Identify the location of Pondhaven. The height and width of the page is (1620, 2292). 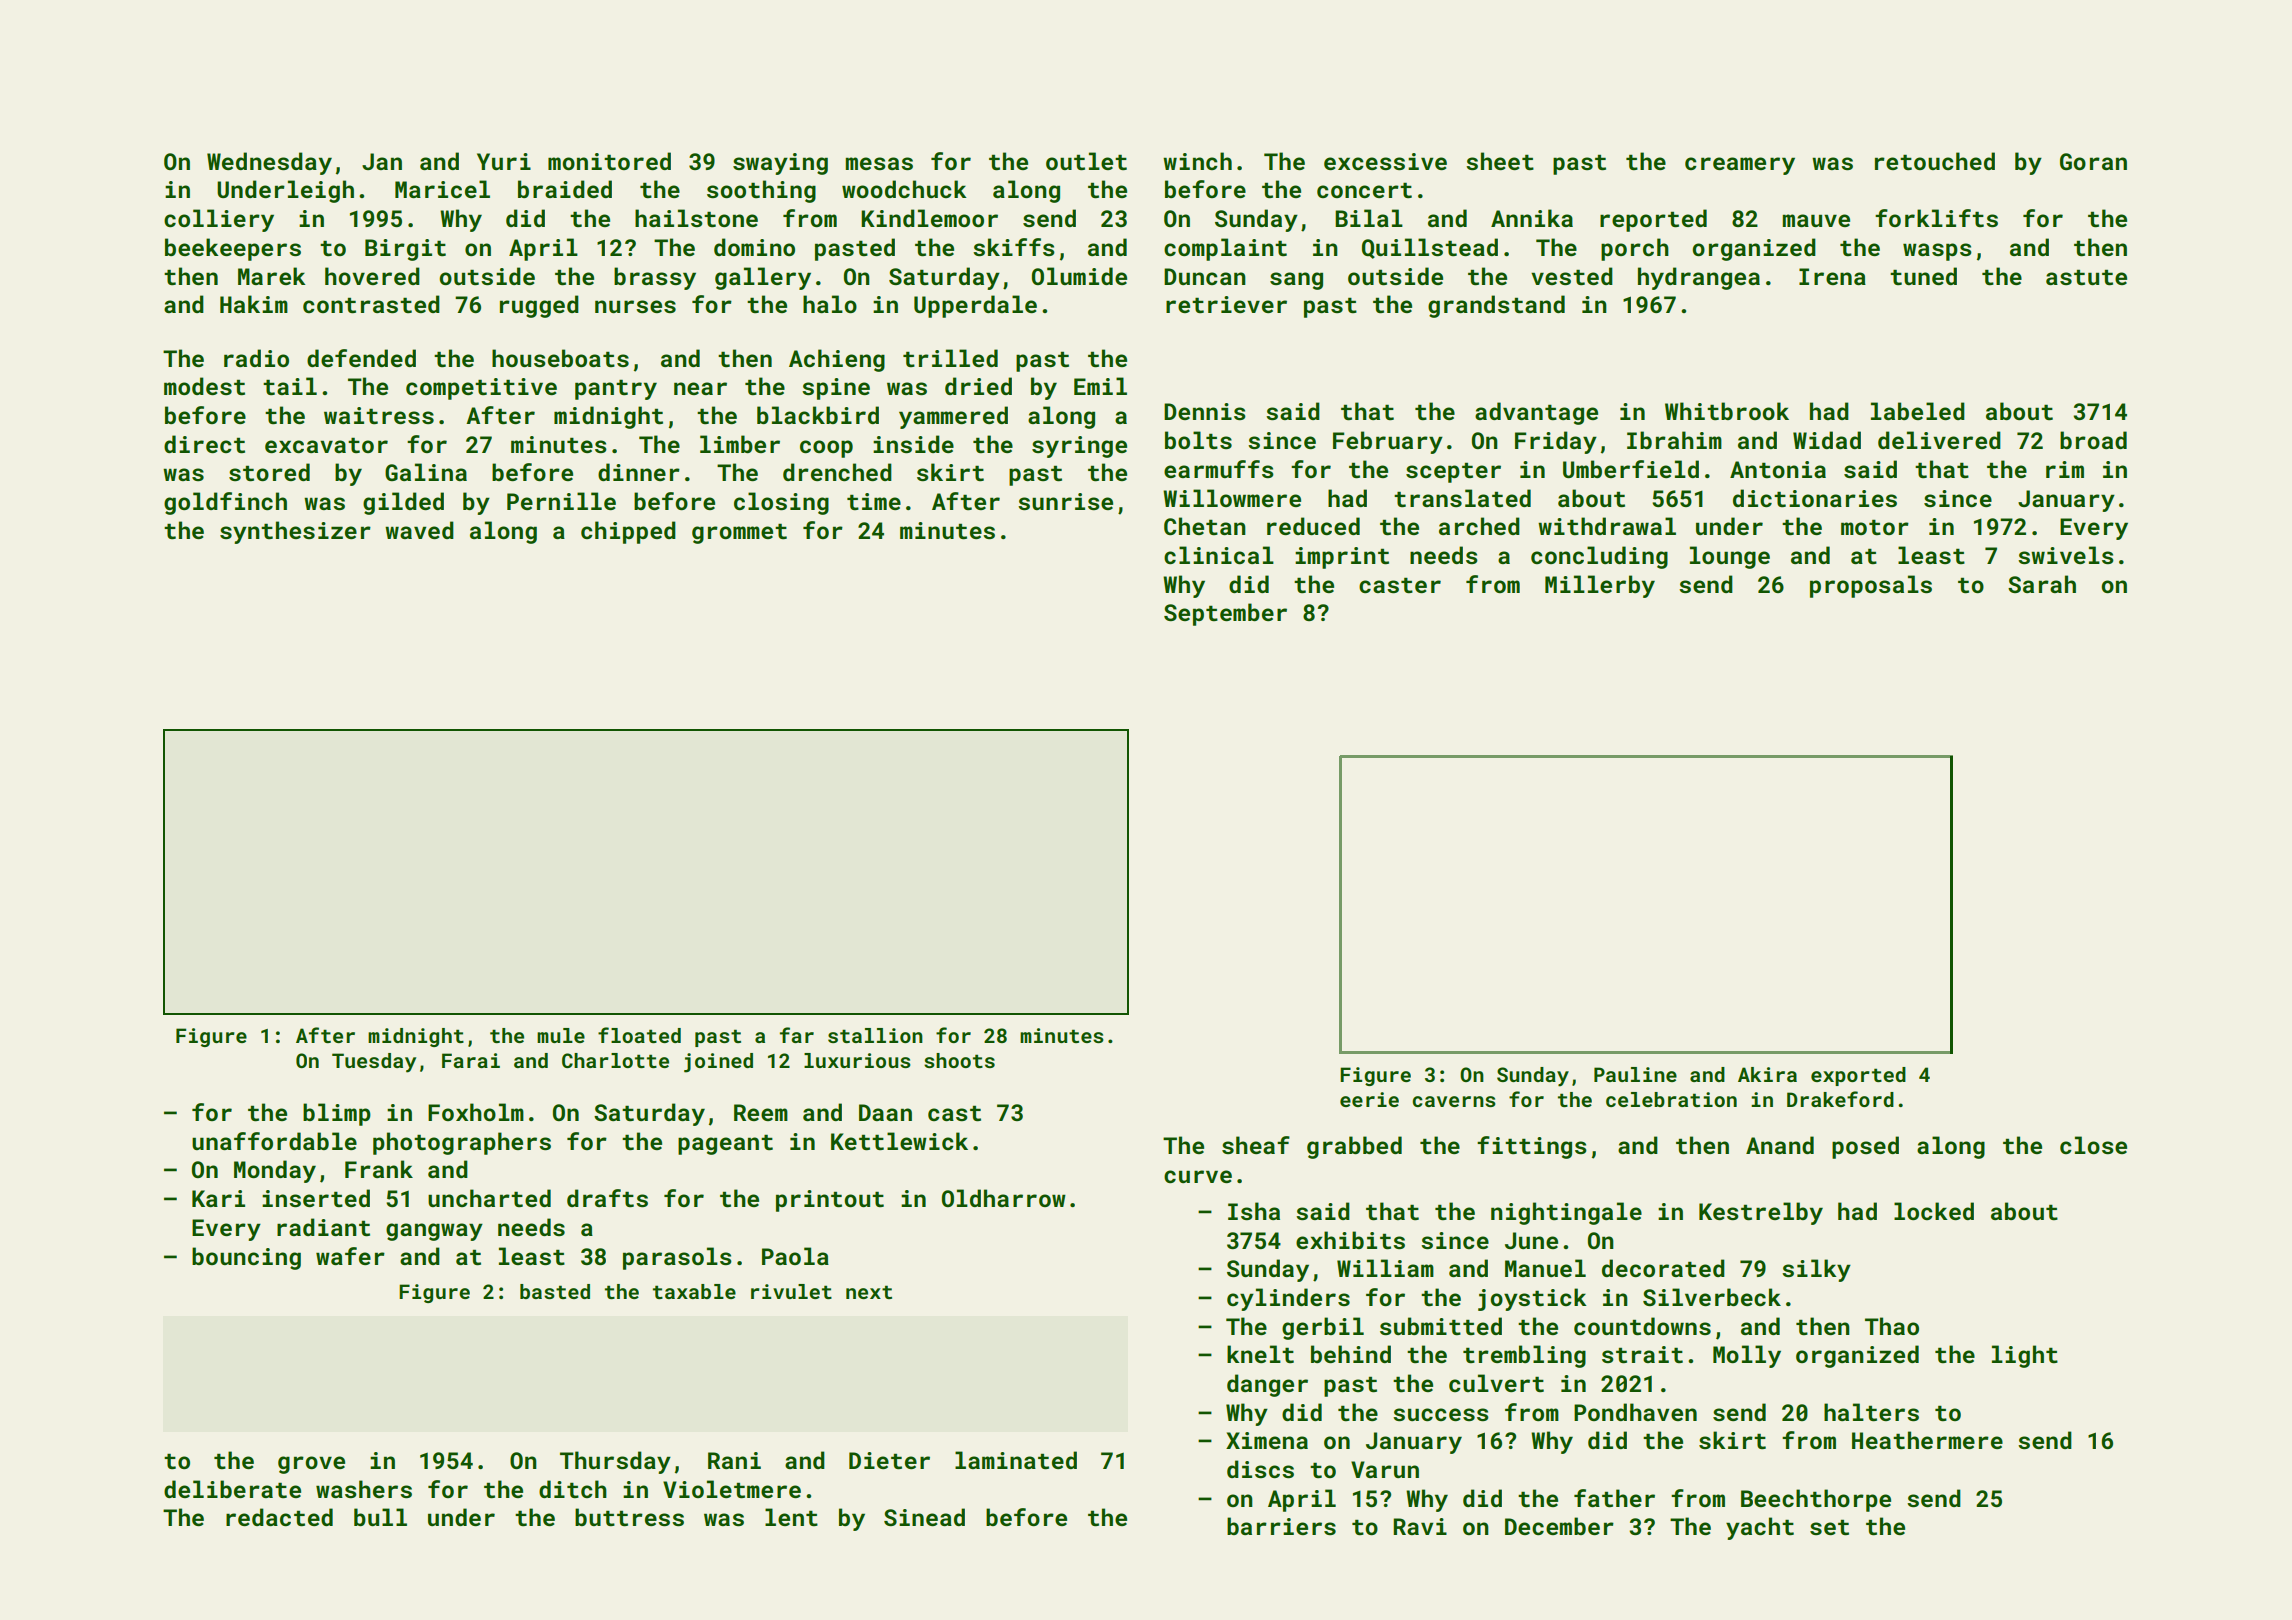
(1635, 1412).
